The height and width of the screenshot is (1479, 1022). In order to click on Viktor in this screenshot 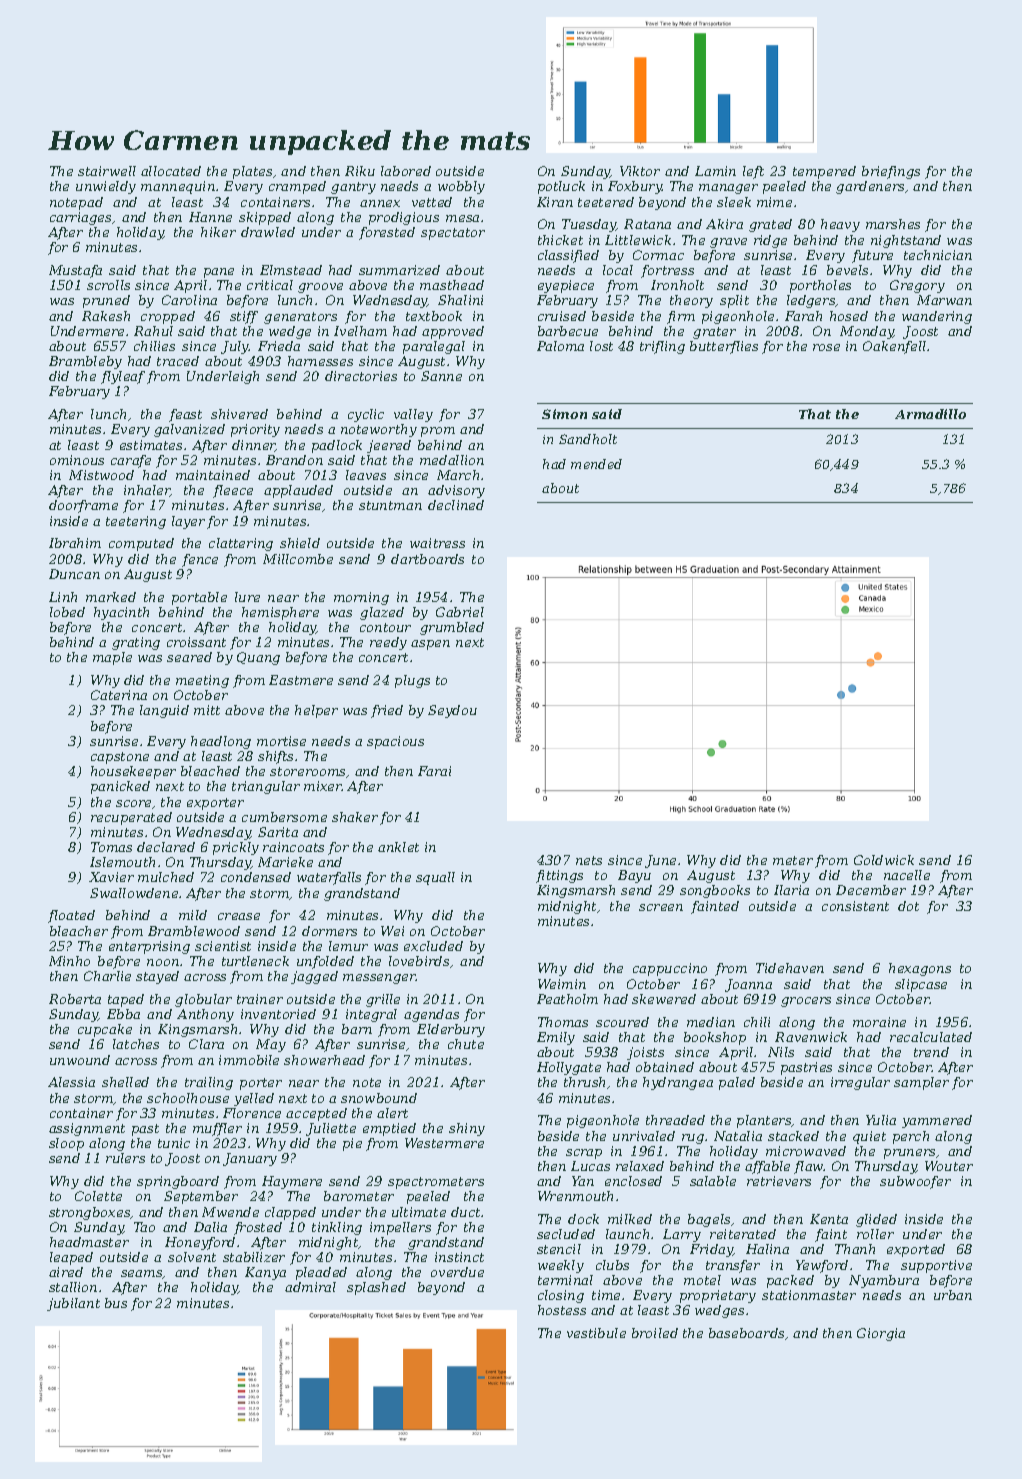, I will do `click(640, 171)`.
